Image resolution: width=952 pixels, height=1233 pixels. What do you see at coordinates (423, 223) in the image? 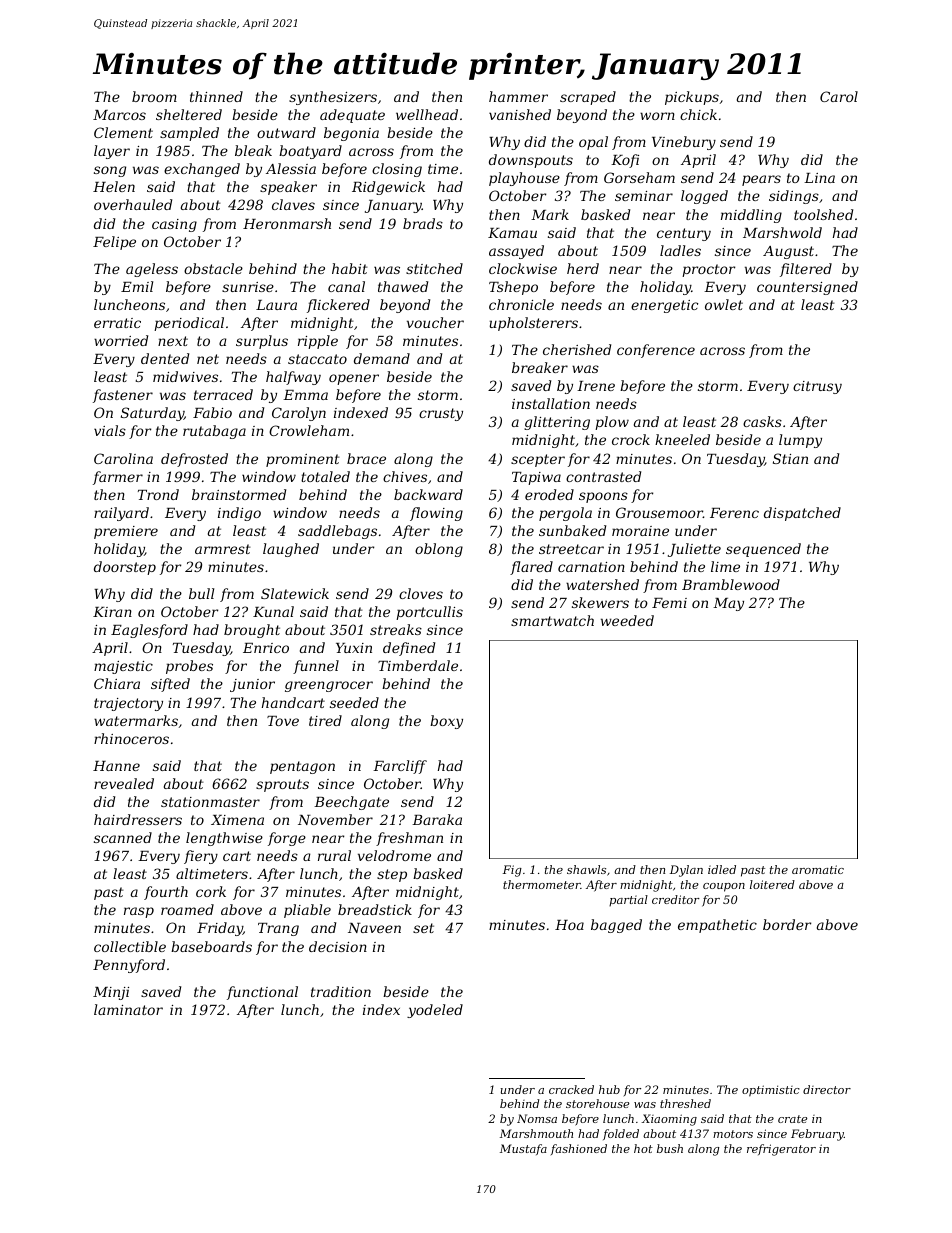
I see `brads` at bounding box center [423, 223].
